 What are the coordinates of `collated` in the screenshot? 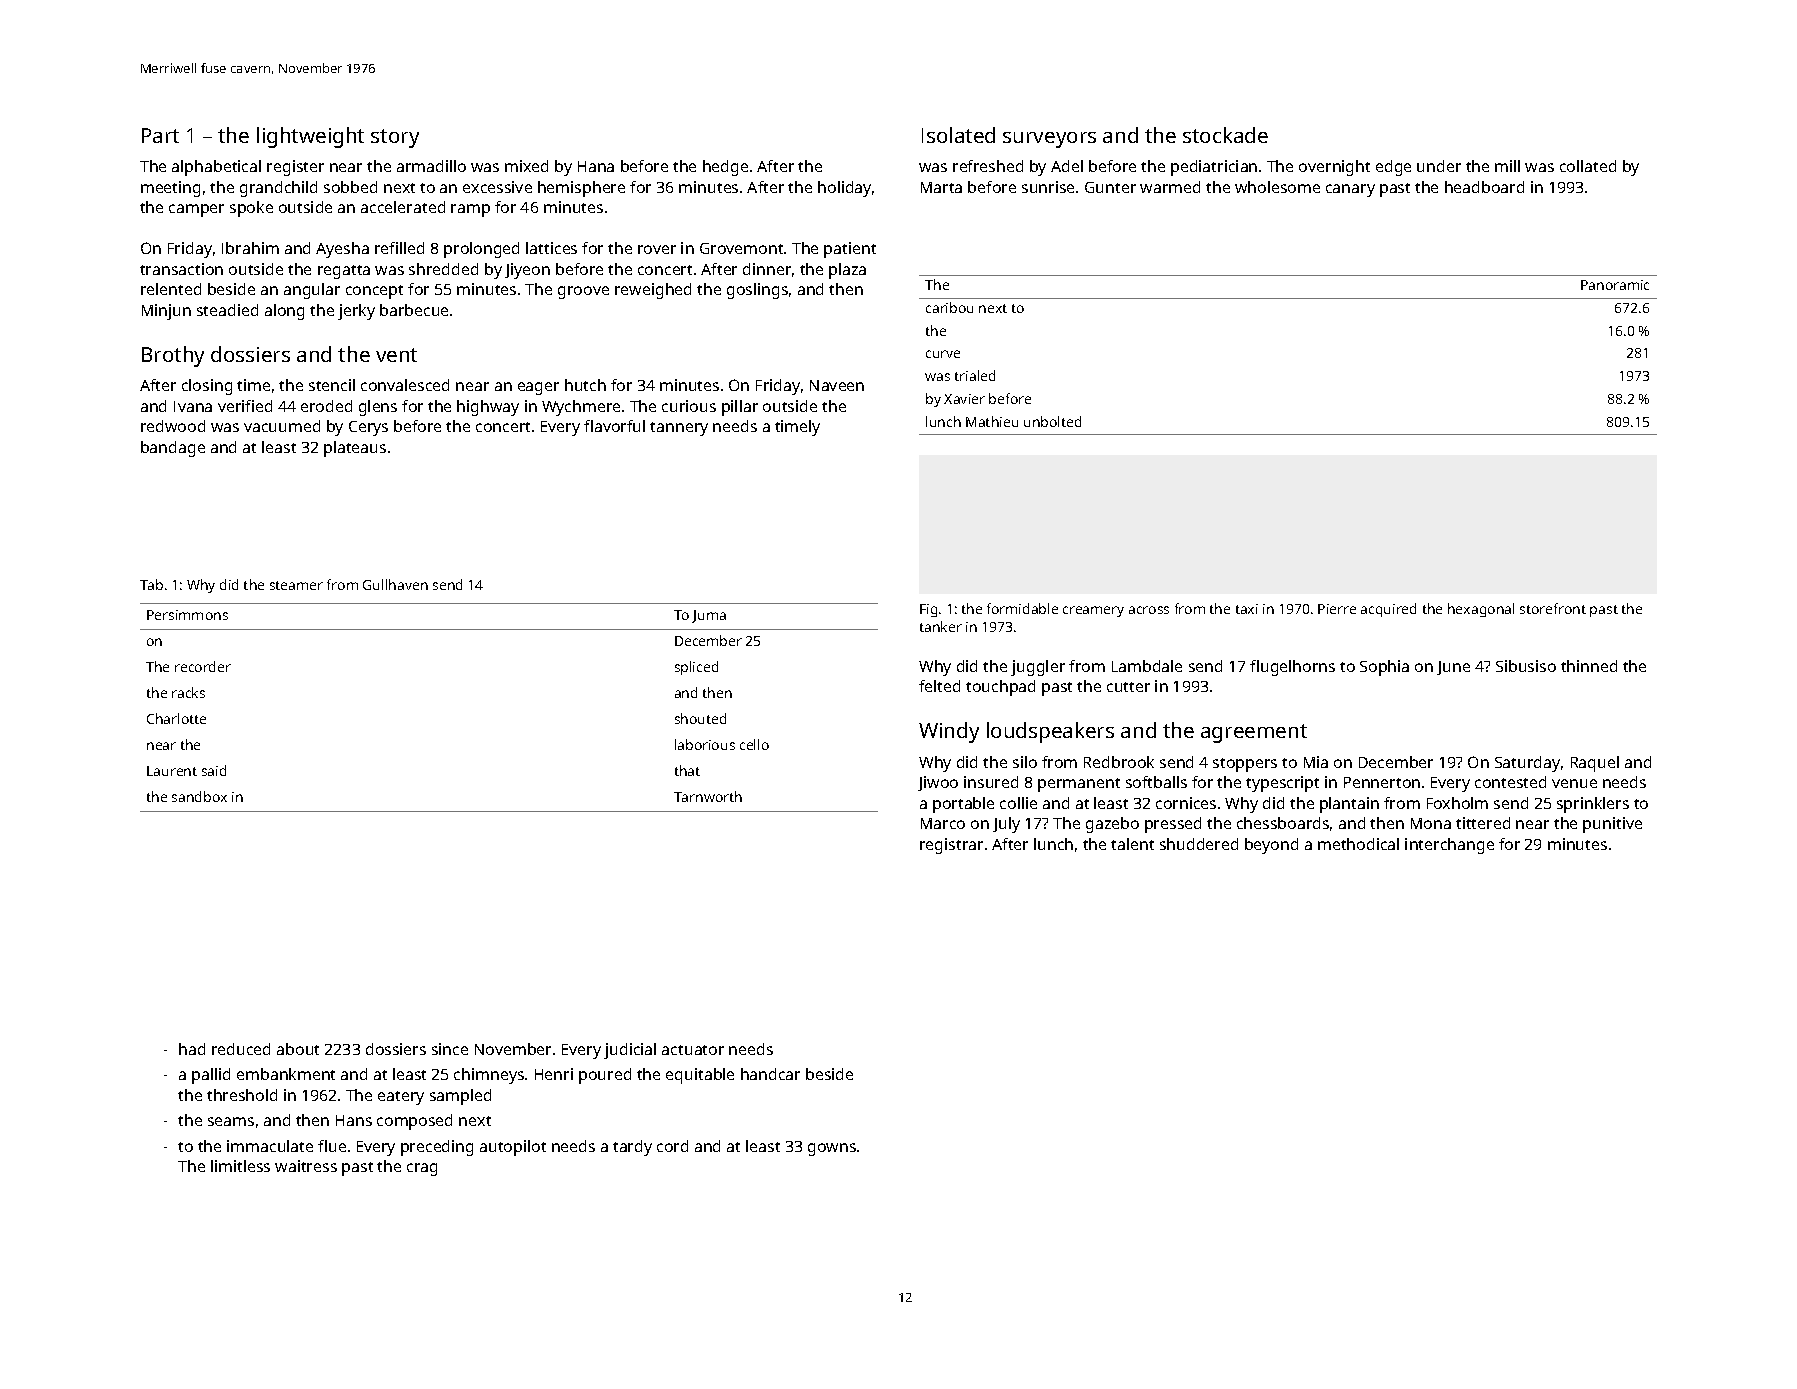 It's located at (1588, 166).
